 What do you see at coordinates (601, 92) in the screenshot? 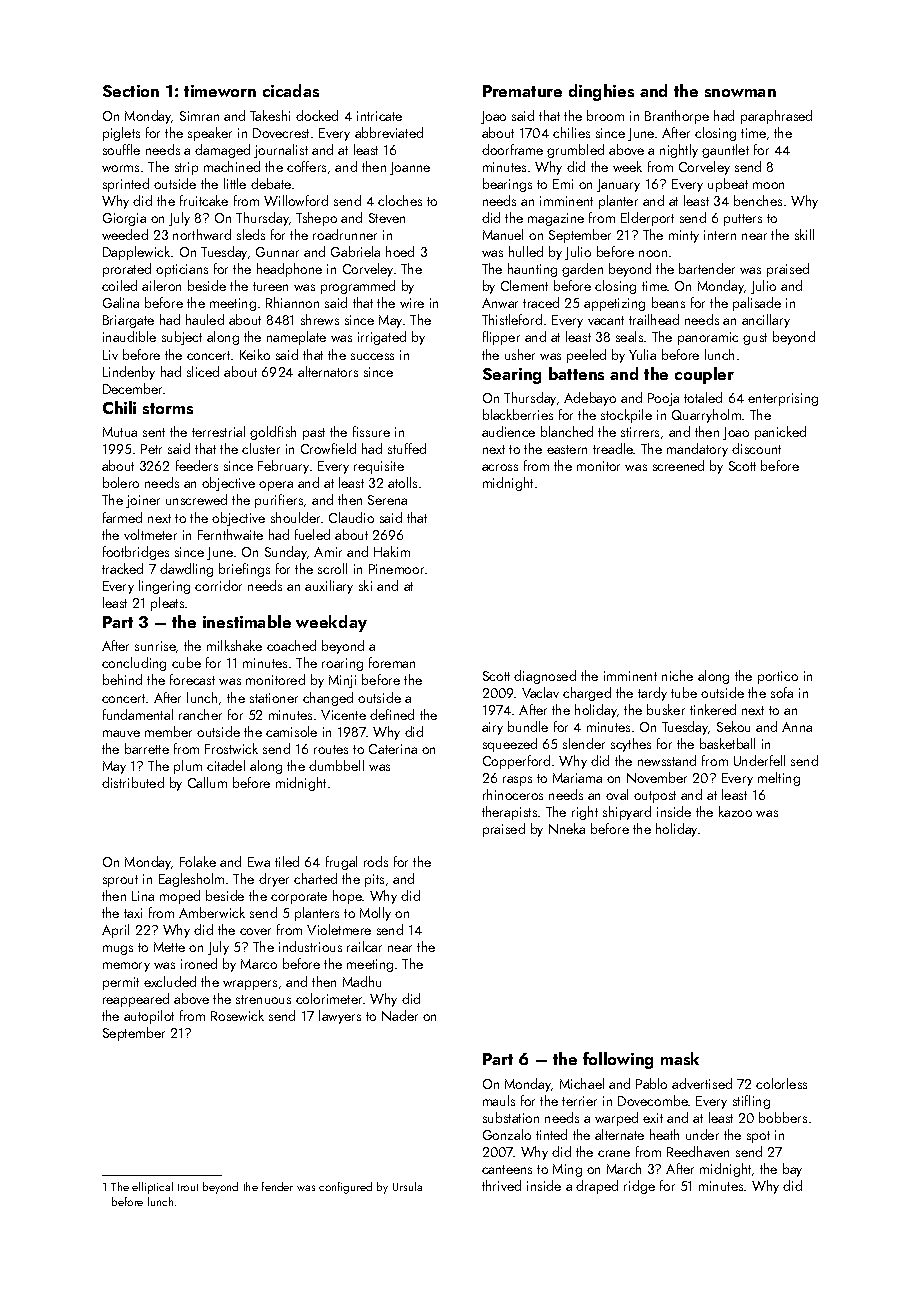
I see `dinghies` at bounding box center [601, 92].
